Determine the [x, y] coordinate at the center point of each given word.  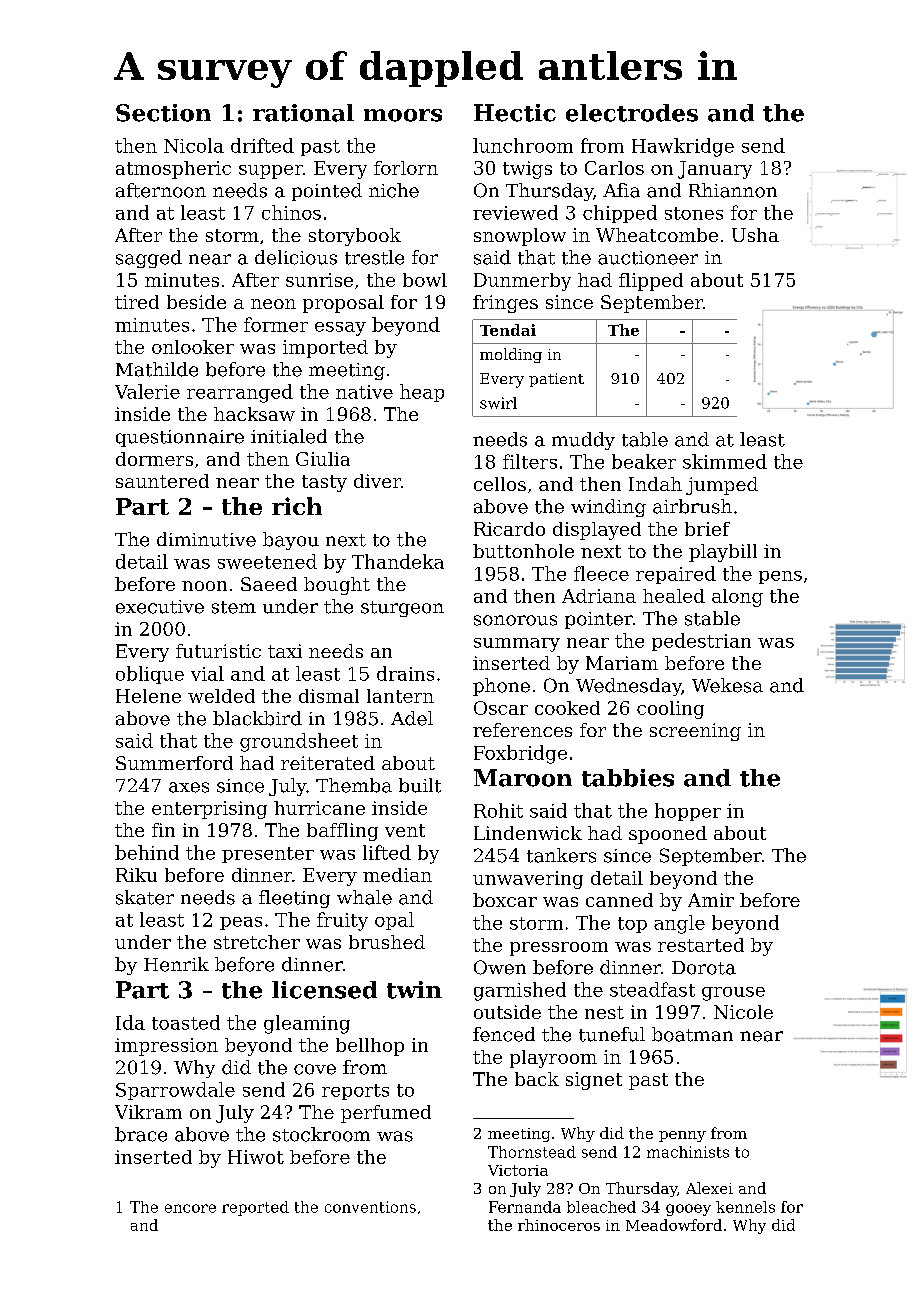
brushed [387, 942]
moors [403, 115]
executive [160, 607]
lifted [387, 852]
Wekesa [727, 685]
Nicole [743, 1012]
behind [147, 852]
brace [141, 1134]
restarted [701, 945]
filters [530, 461]
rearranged [240, 393]
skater [145, 897]
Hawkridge [683, 147]
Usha [755, 235]
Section [163, 113]
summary [517, 645]
